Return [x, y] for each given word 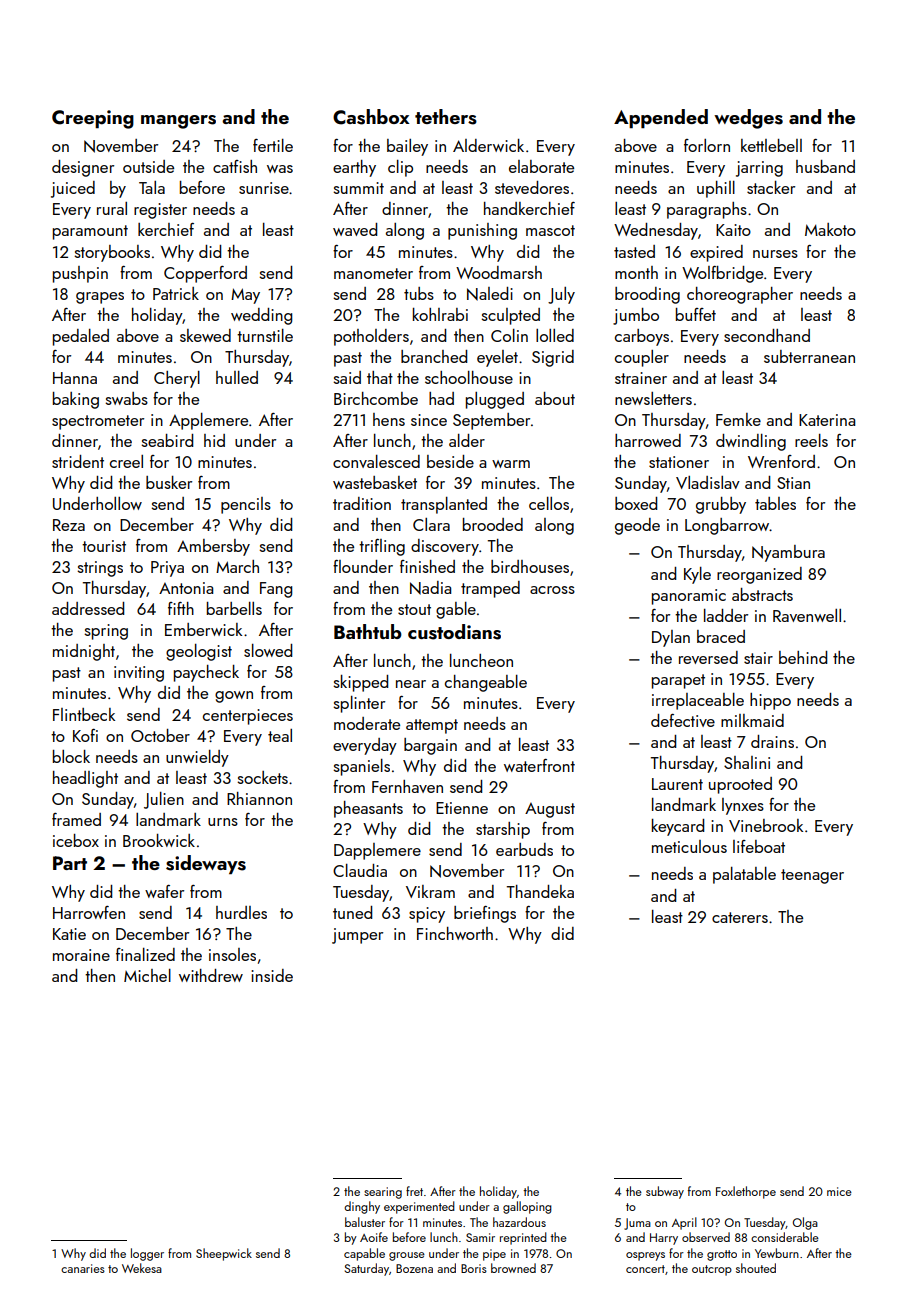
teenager [812, 876]
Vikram [430, 891]
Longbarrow [727, 526]
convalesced [376, 461]
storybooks [112, 253]
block [71, 756]
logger [147, 1254]
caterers [740, 917]
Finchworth [455, 933]
